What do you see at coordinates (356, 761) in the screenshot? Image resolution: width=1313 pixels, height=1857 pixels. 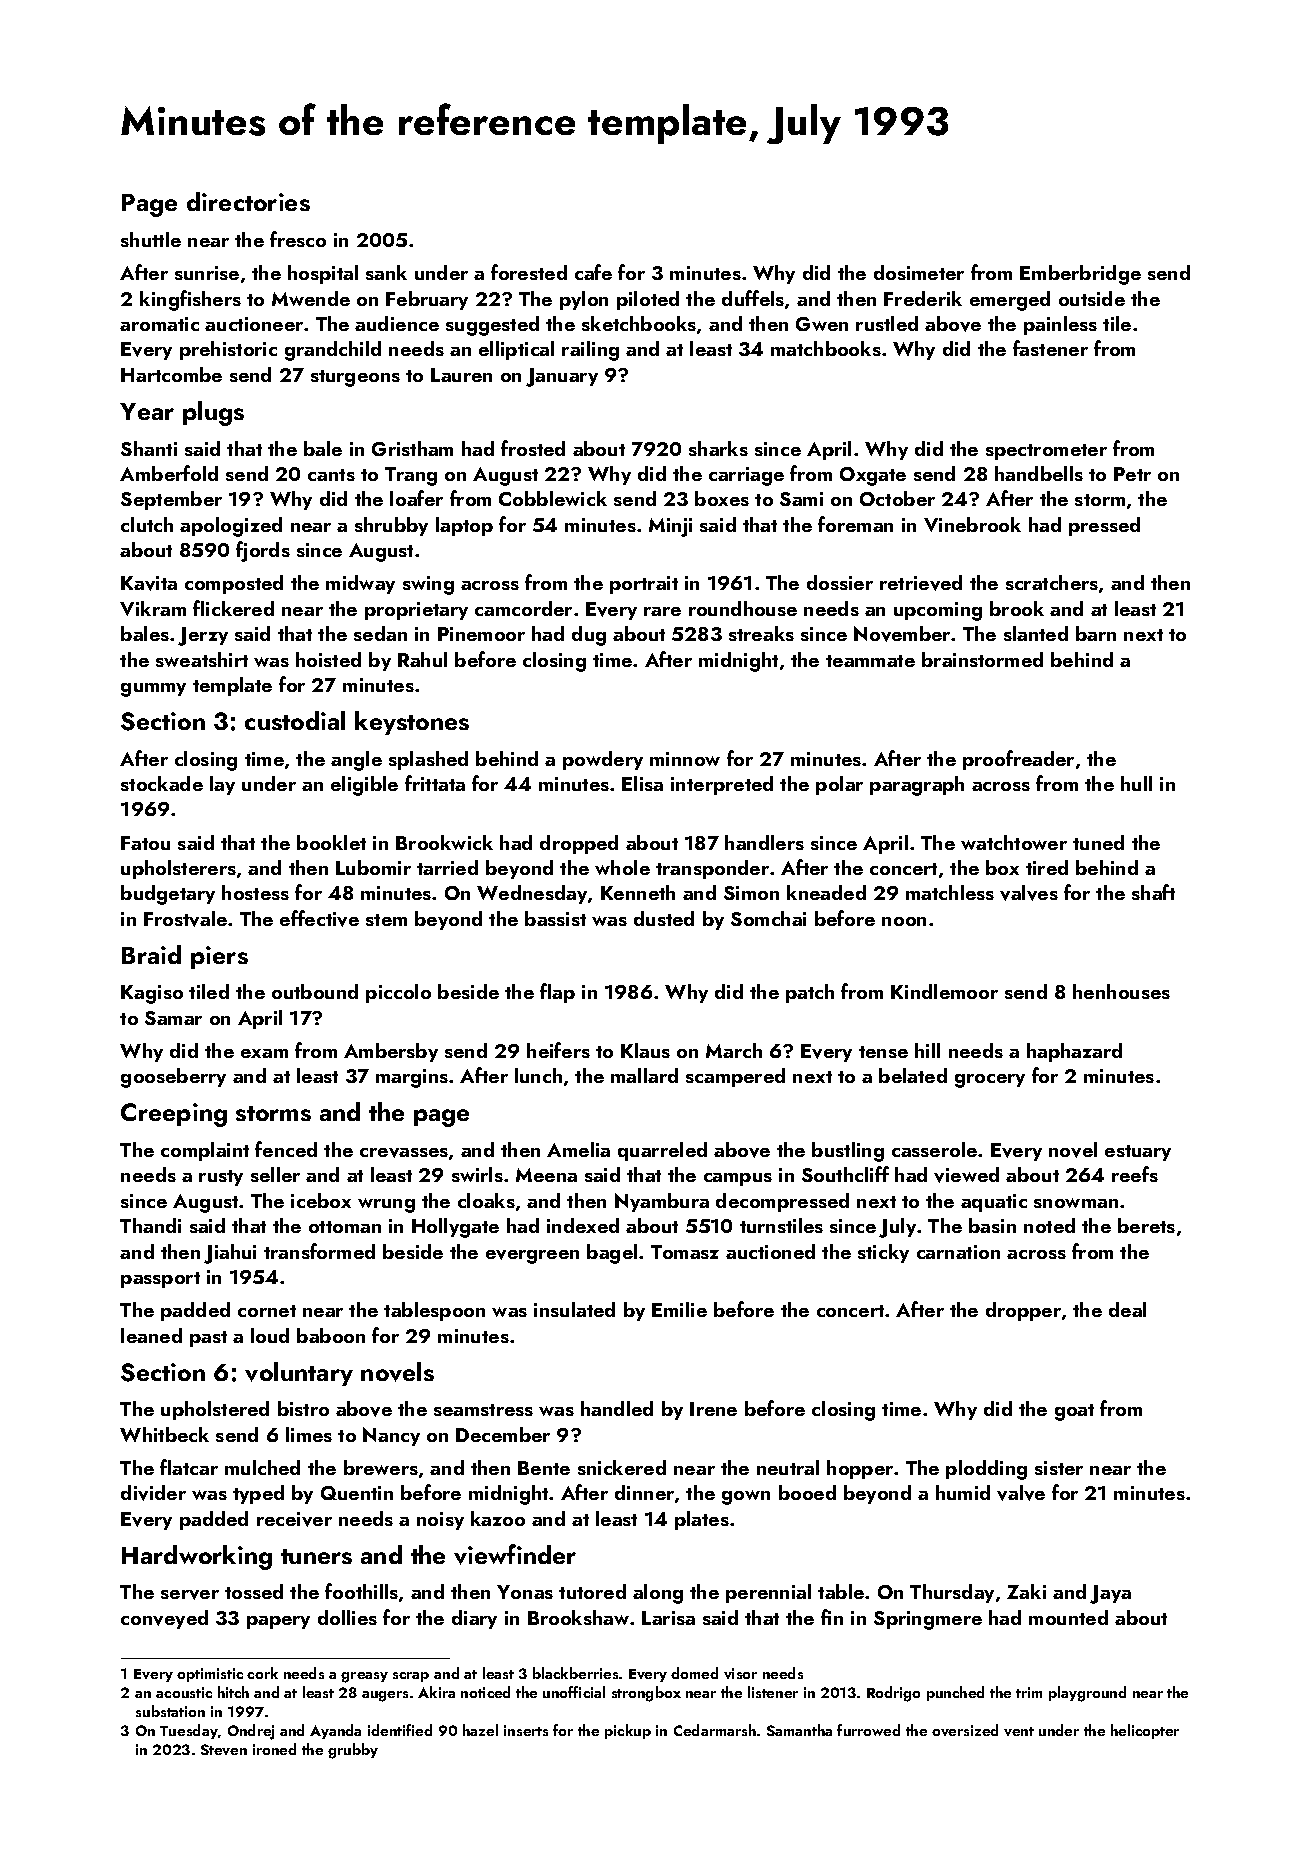 I see `angle` at bounding box center [356, 761].
